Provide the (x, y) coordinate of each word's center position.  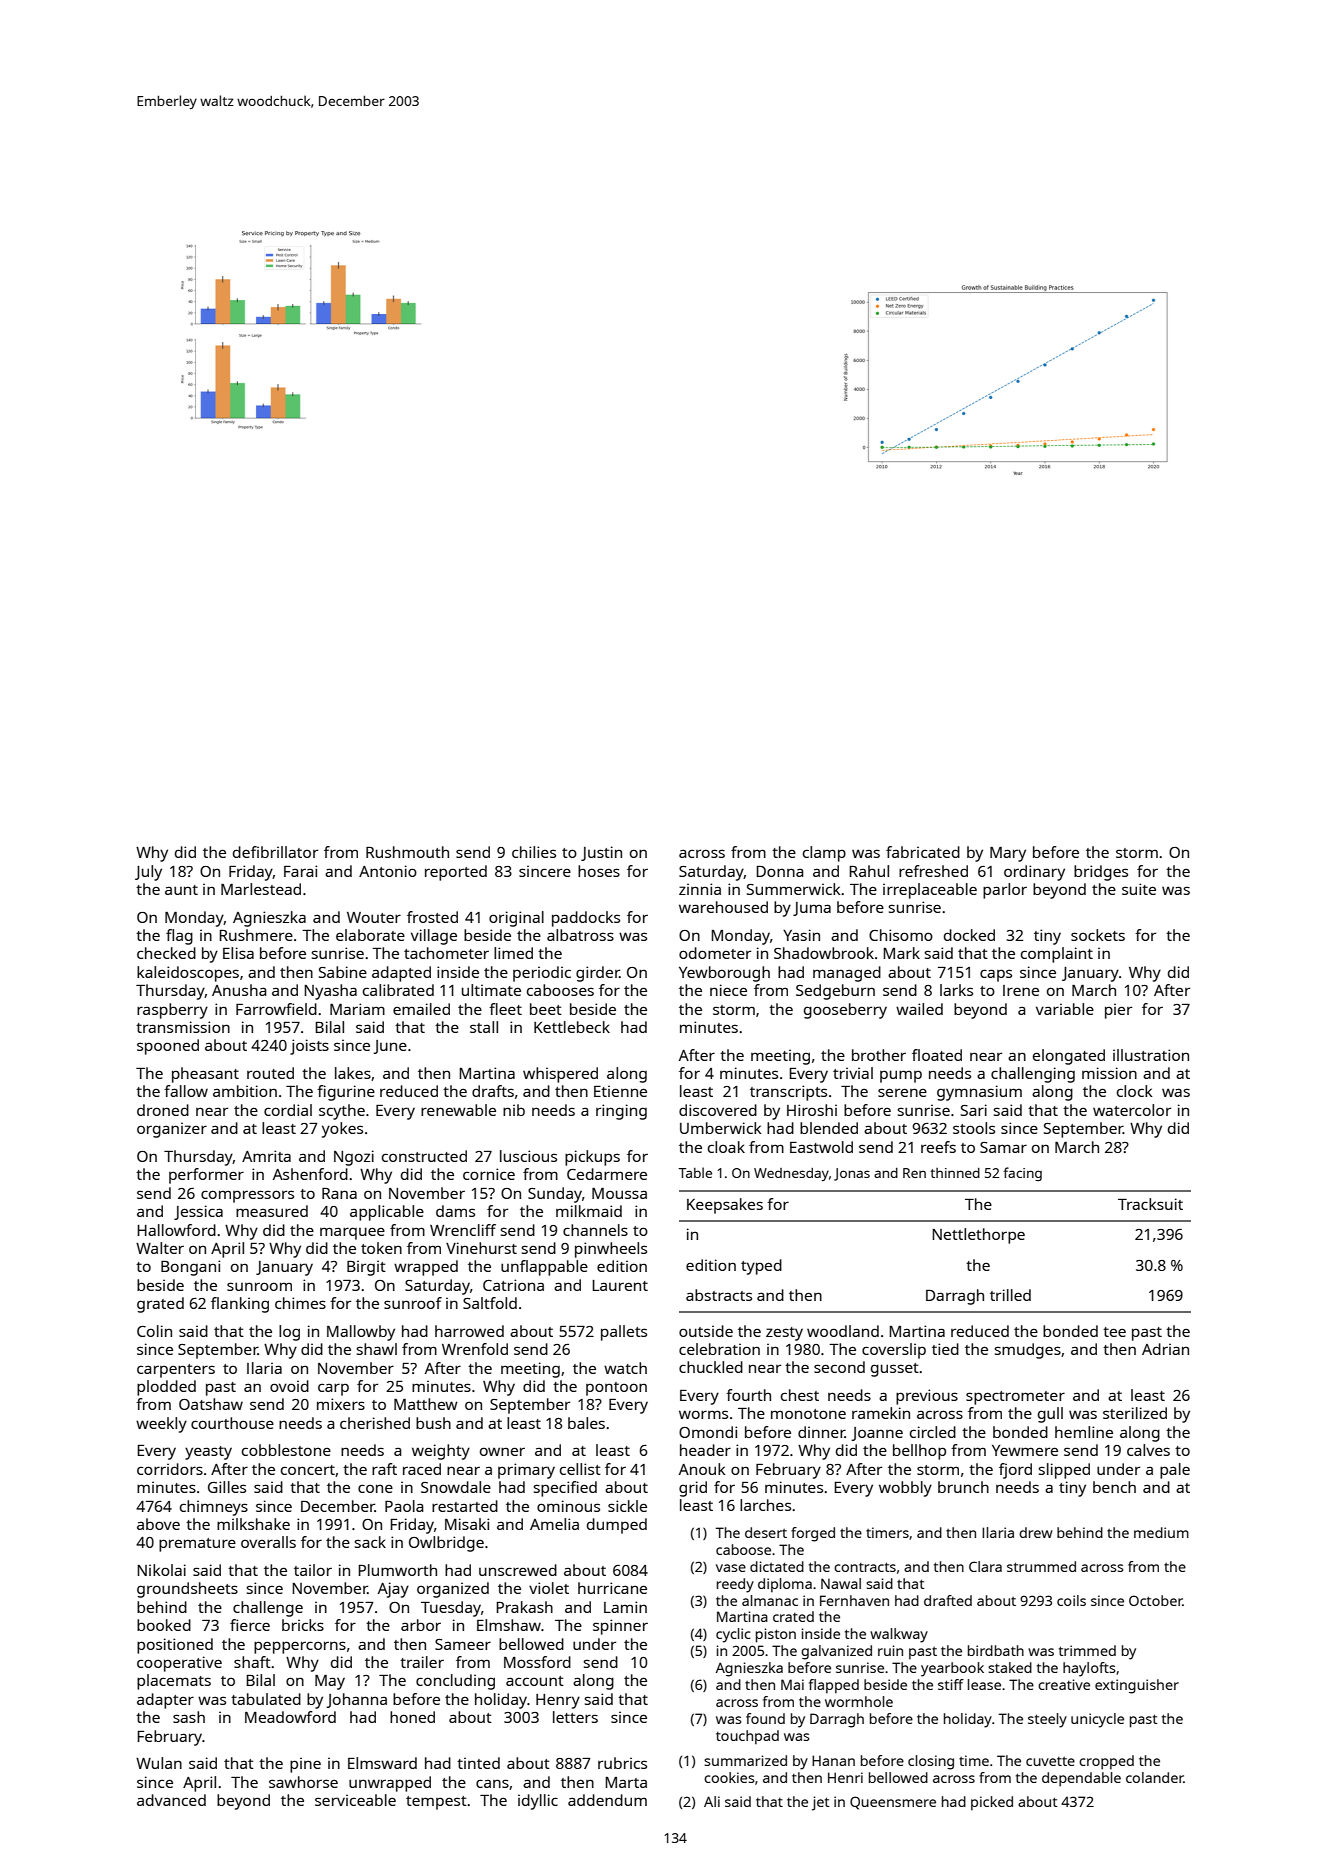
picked (992, 1803)
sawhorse (303, 1782)
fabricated (923, 852)
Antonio (388, 871)
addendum (607, 1800)
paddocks (586, 919)
